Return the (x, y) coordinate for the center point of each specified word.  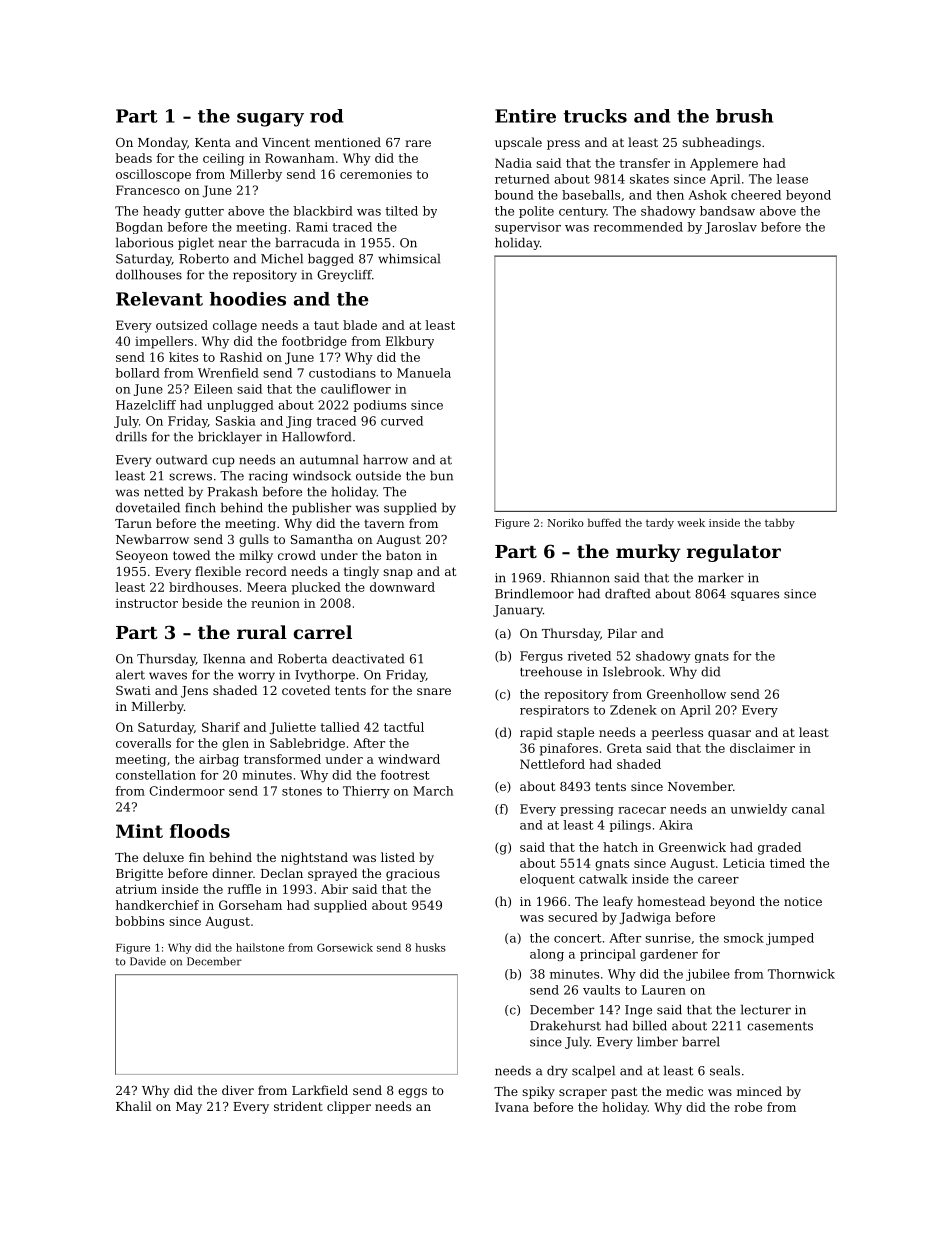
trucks (595, 116)
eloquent (547, 880)
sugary (270, 120)
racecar (642, 810)
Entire (525, 116)
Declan (282, 873)
